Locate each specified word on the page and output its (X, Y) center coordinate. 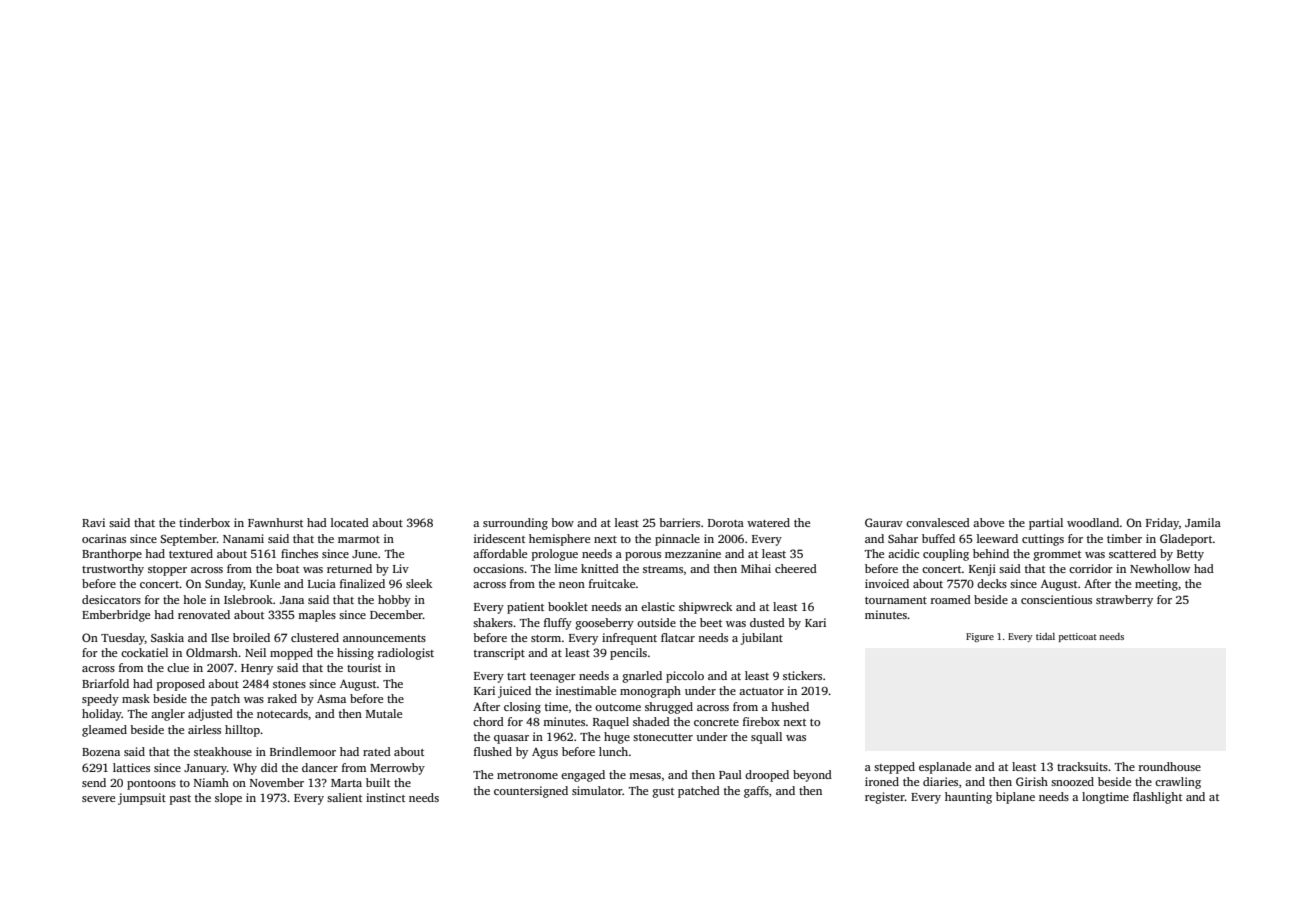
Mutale (384, 713)
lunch (613, 751)
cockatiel (144, 652)
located (350, 522)
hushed (790, 706)
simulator (597, 790)
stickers (802, 675)
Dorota (726, 523)
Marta (346, 783)
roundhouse (1170, 766)
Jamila (1203, 522)
